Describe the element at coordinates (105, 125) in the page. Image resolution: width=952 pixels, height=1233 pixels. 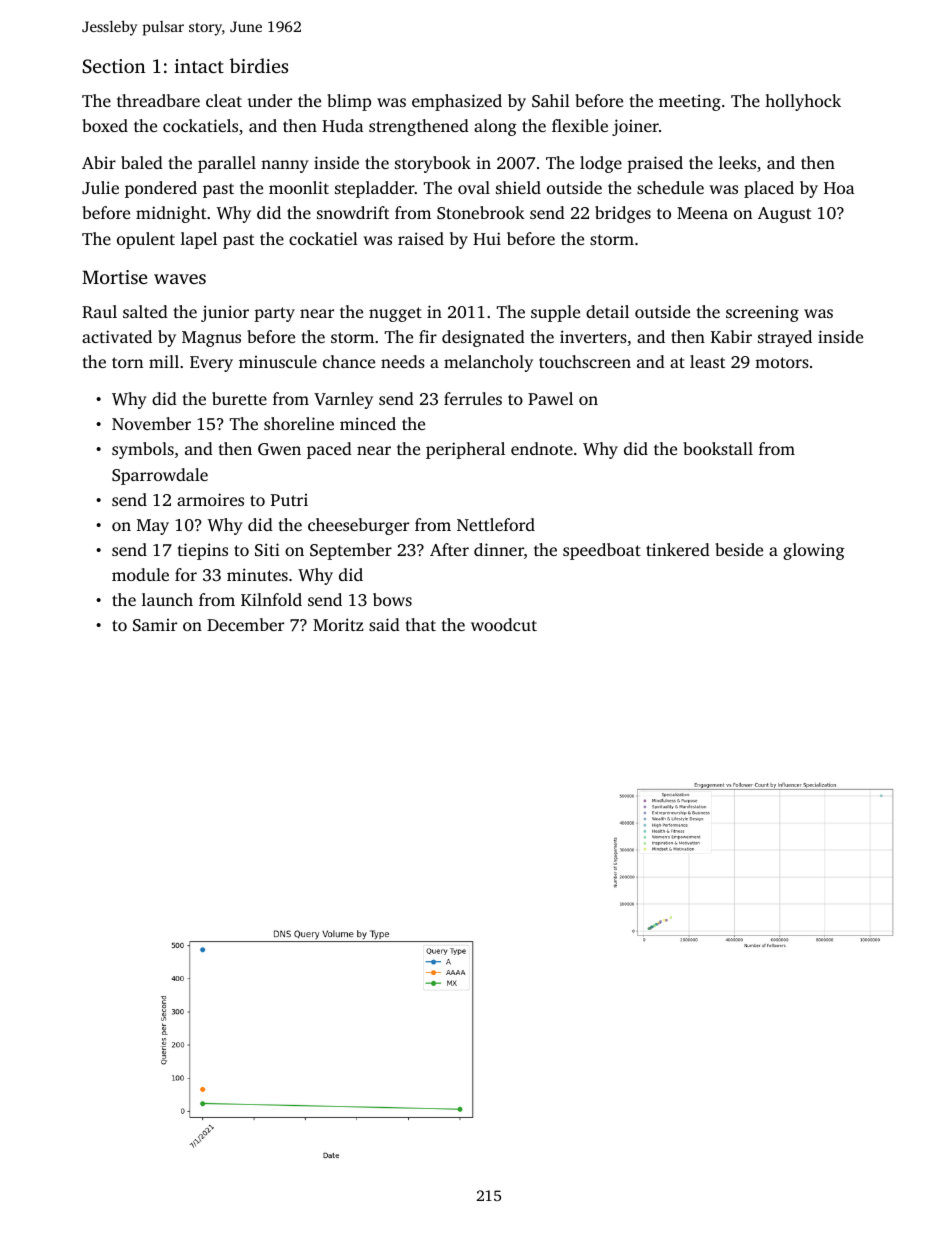
I see `boxed` at that location.
